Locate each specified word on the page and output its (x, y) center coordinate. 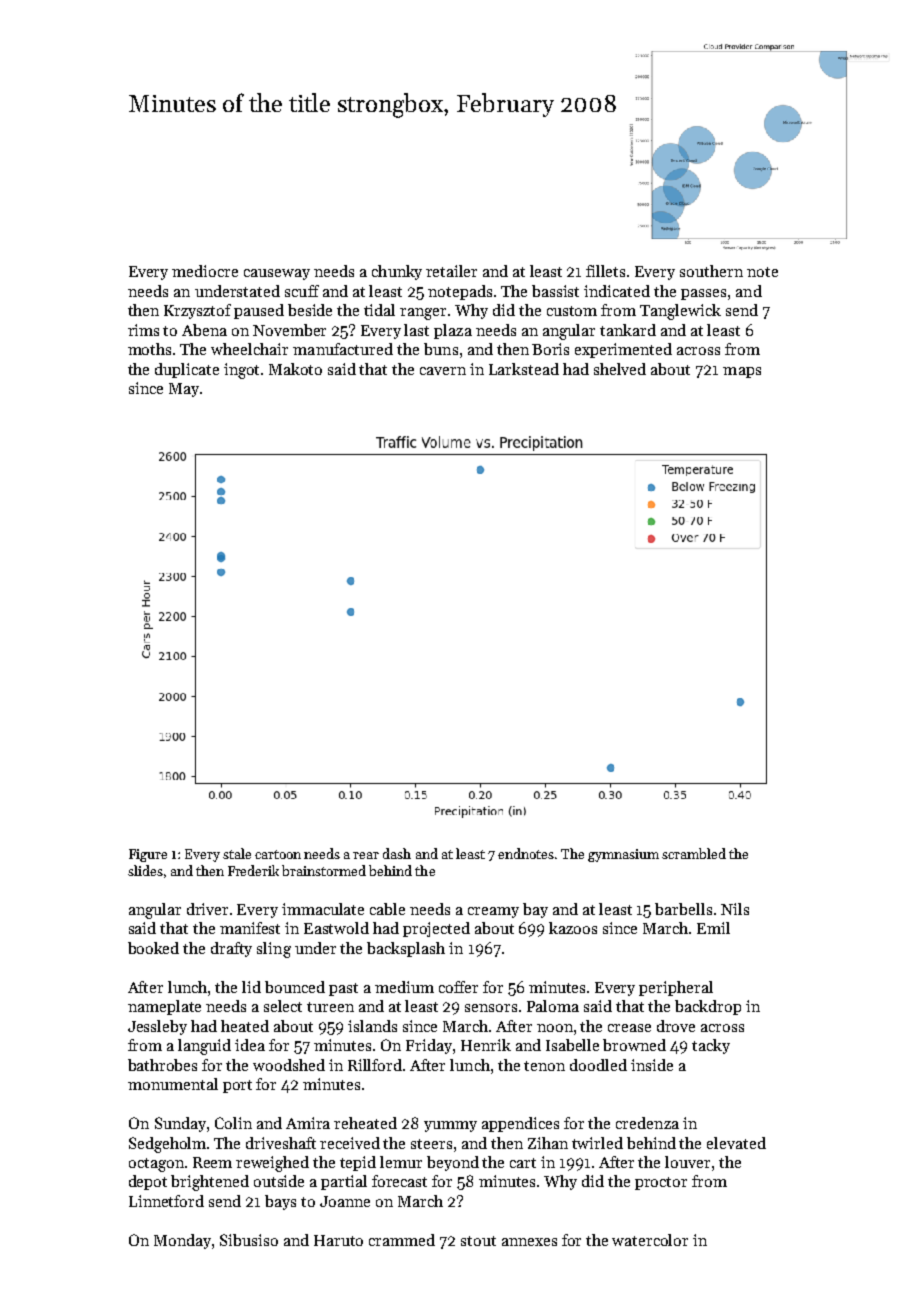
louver (687, 1162)
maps (742, 372)
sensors (491, 1008)
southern (711, 271)
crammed (402, 1240)
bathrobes (162, 1065)
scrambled (694, 853)
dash (397, 853)
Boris (550, 349)
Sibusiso (249, 1240)
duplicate (187, 370)
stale (237, 853)
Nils (735, 909)
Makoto (295, 369)
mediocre (205, 271)
